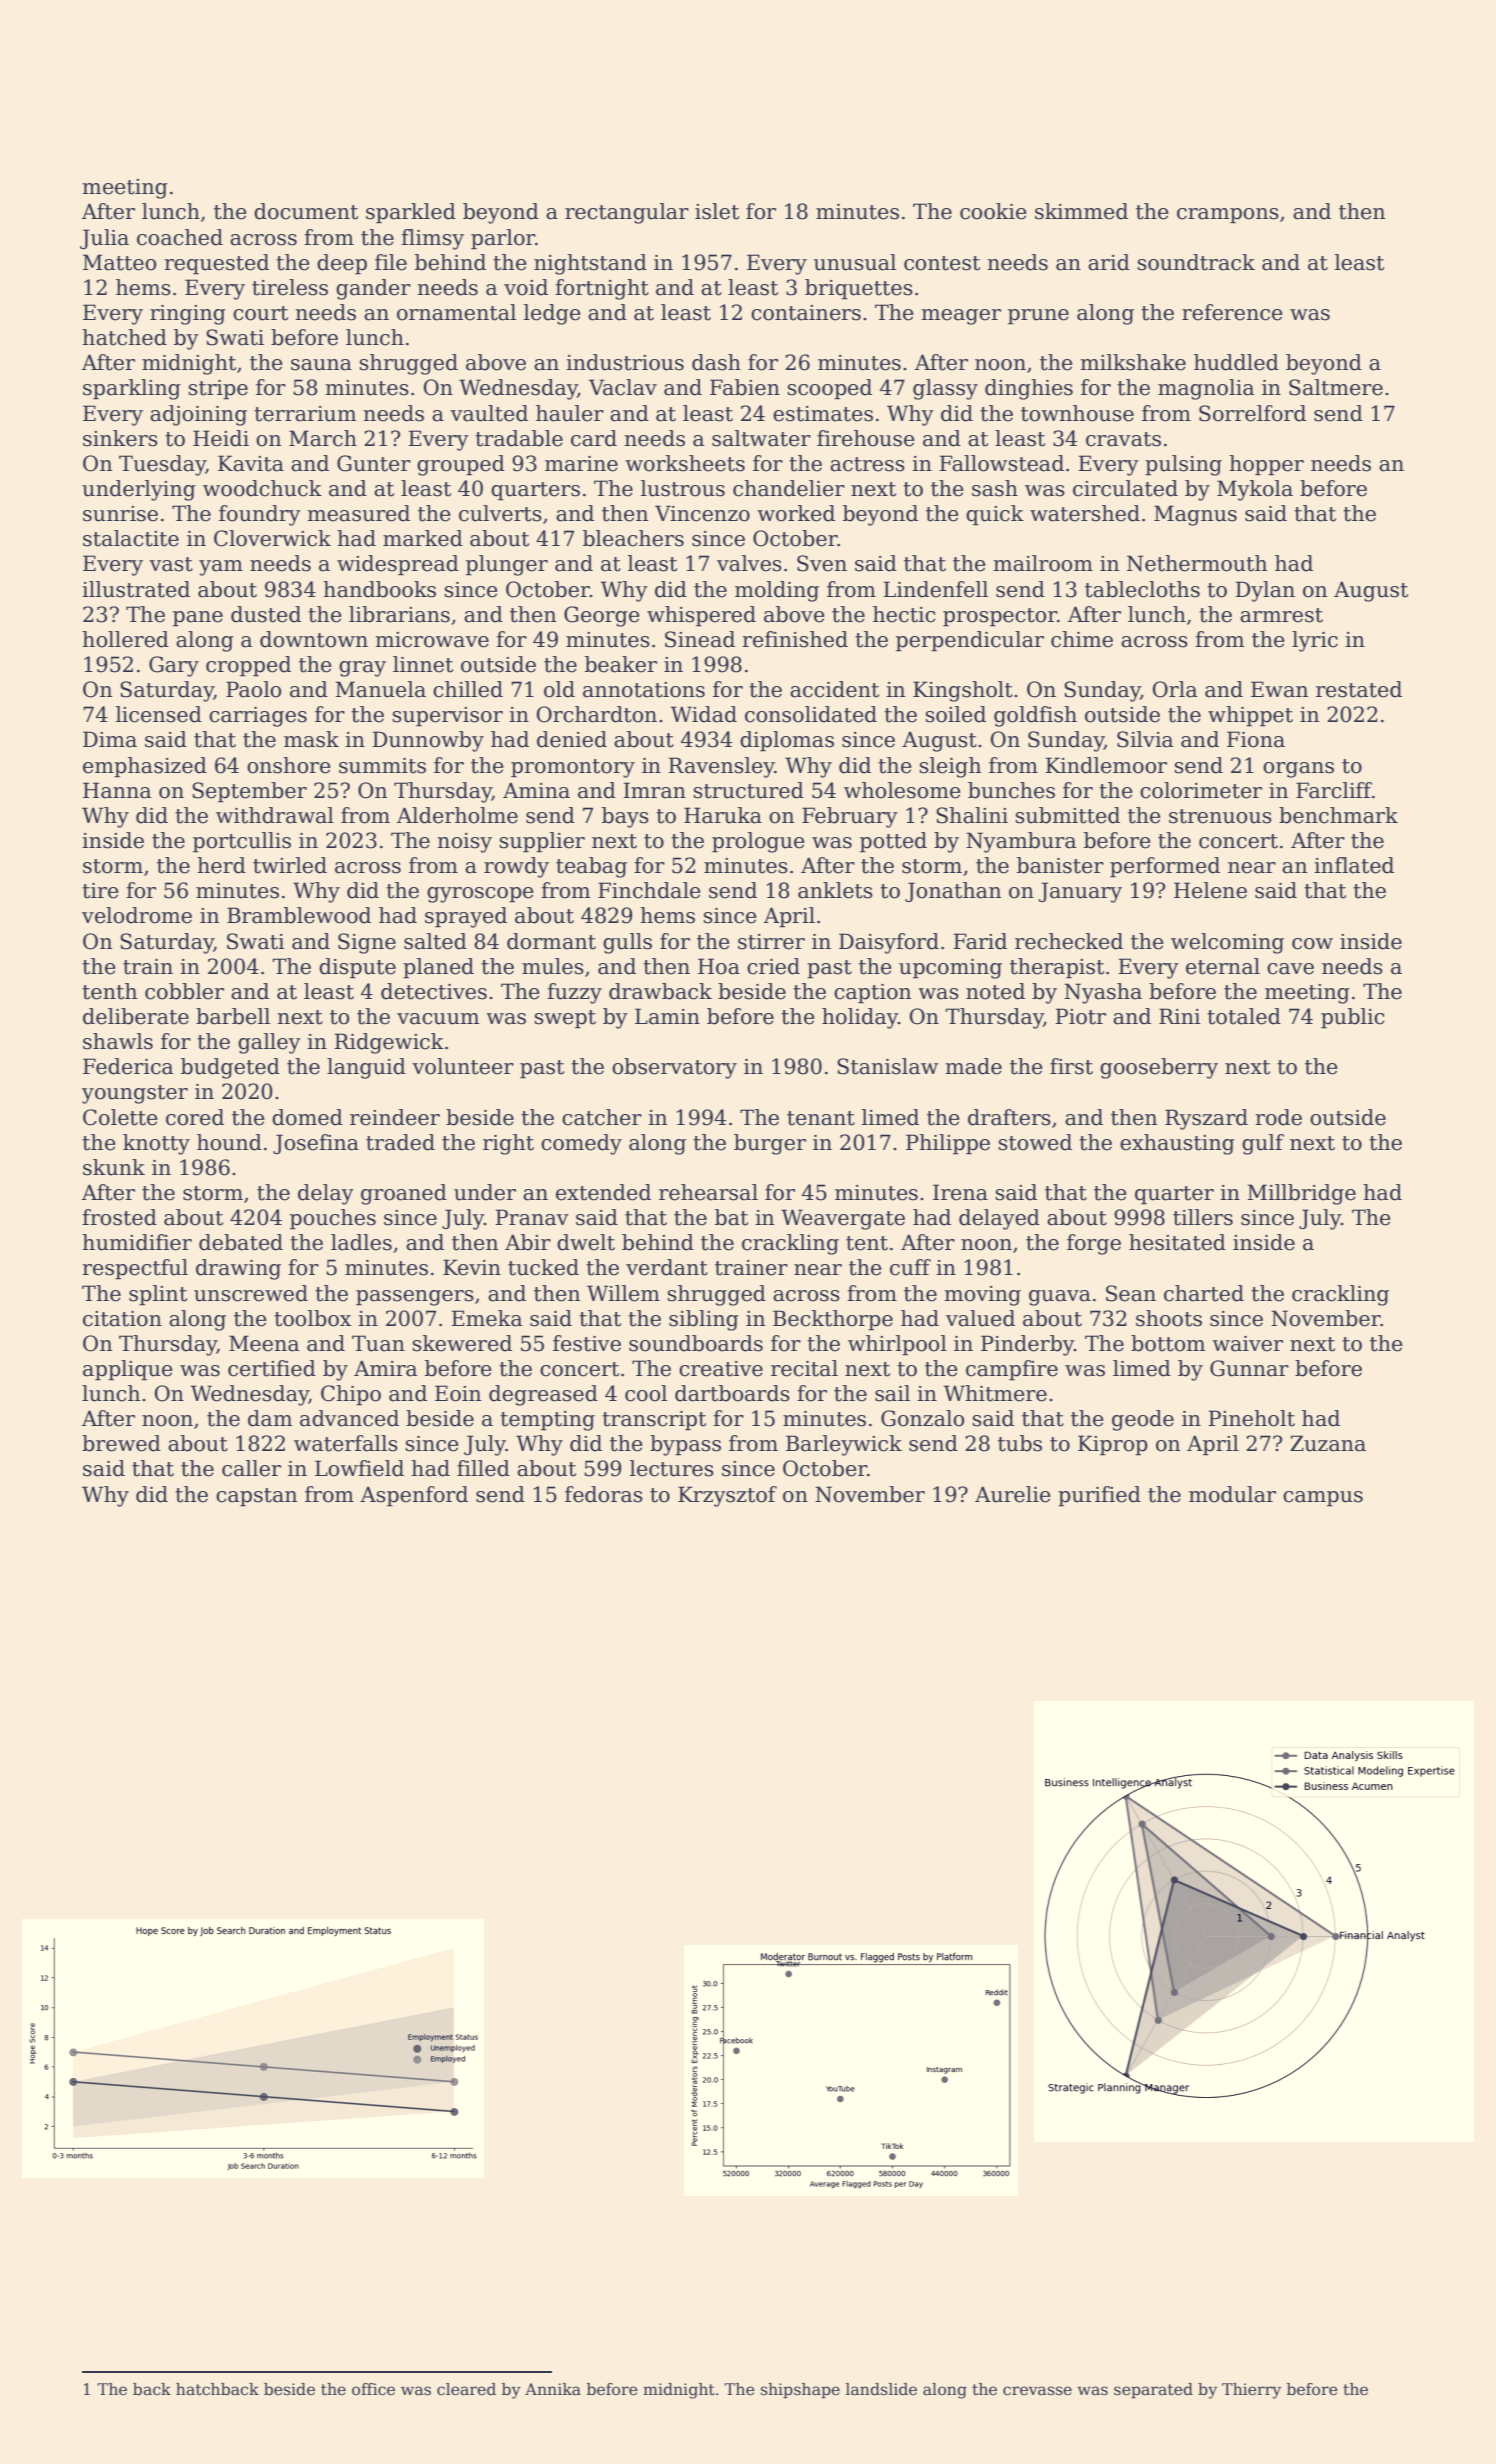 Image resolution: width=1496 pixels, height=2464 pixels. I want to click on sparkled, so click(411, 213).
